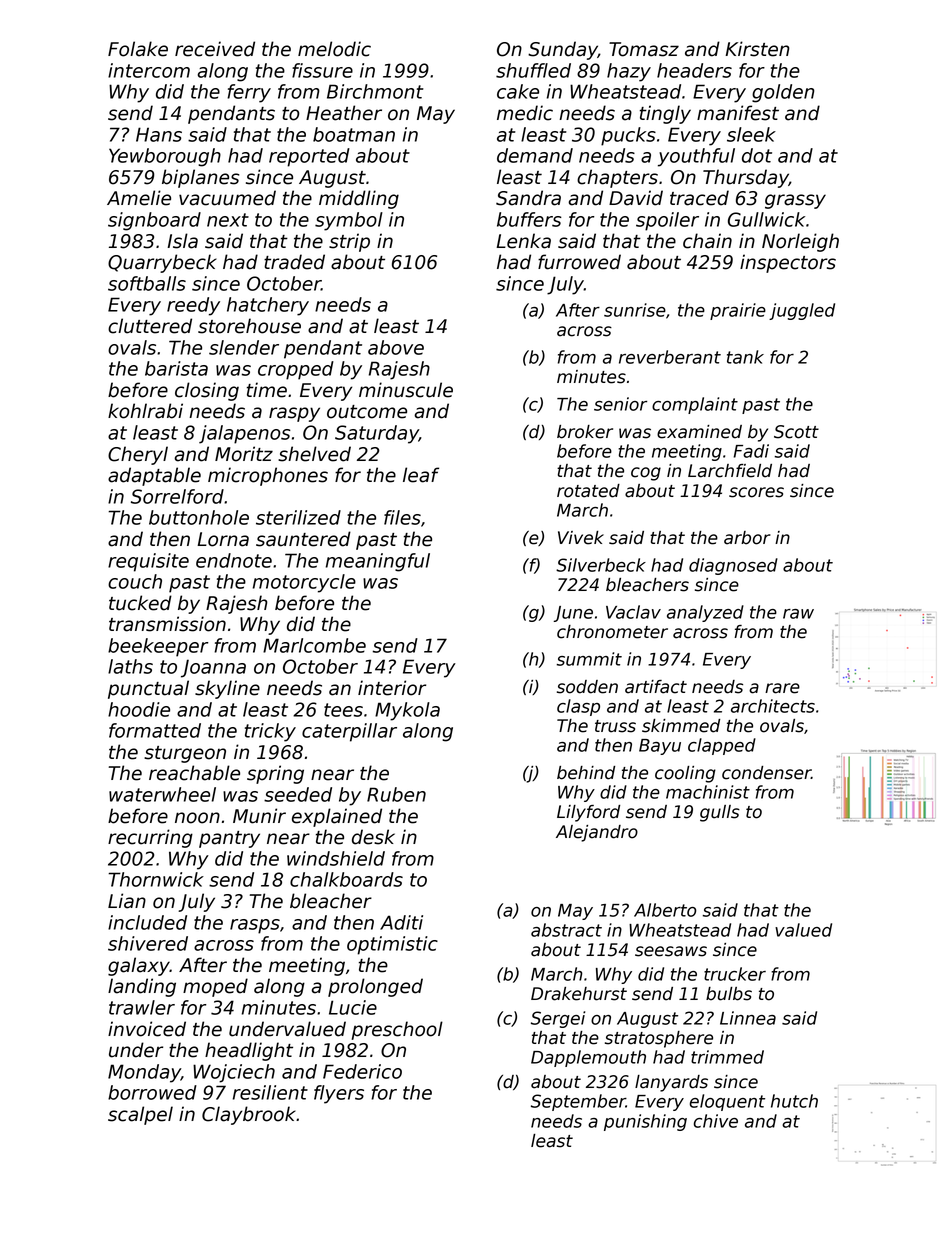  What do you see at coordinates (665, 114) in the screenshot?
I see `tingly` at bounding box center [665, 114].
